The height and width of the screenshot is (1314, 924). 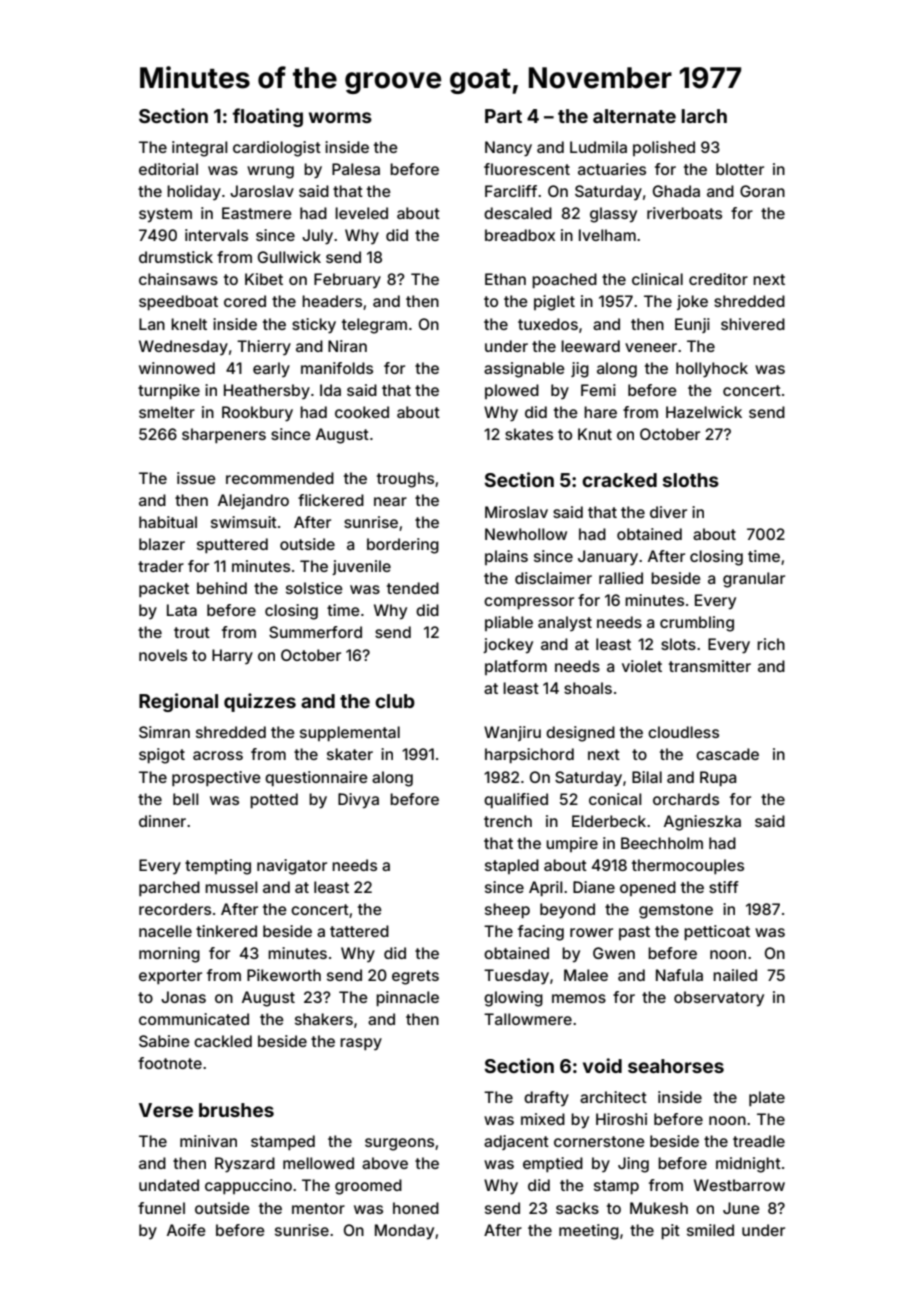 I want to click on behind, so click(x=222, y=588).
